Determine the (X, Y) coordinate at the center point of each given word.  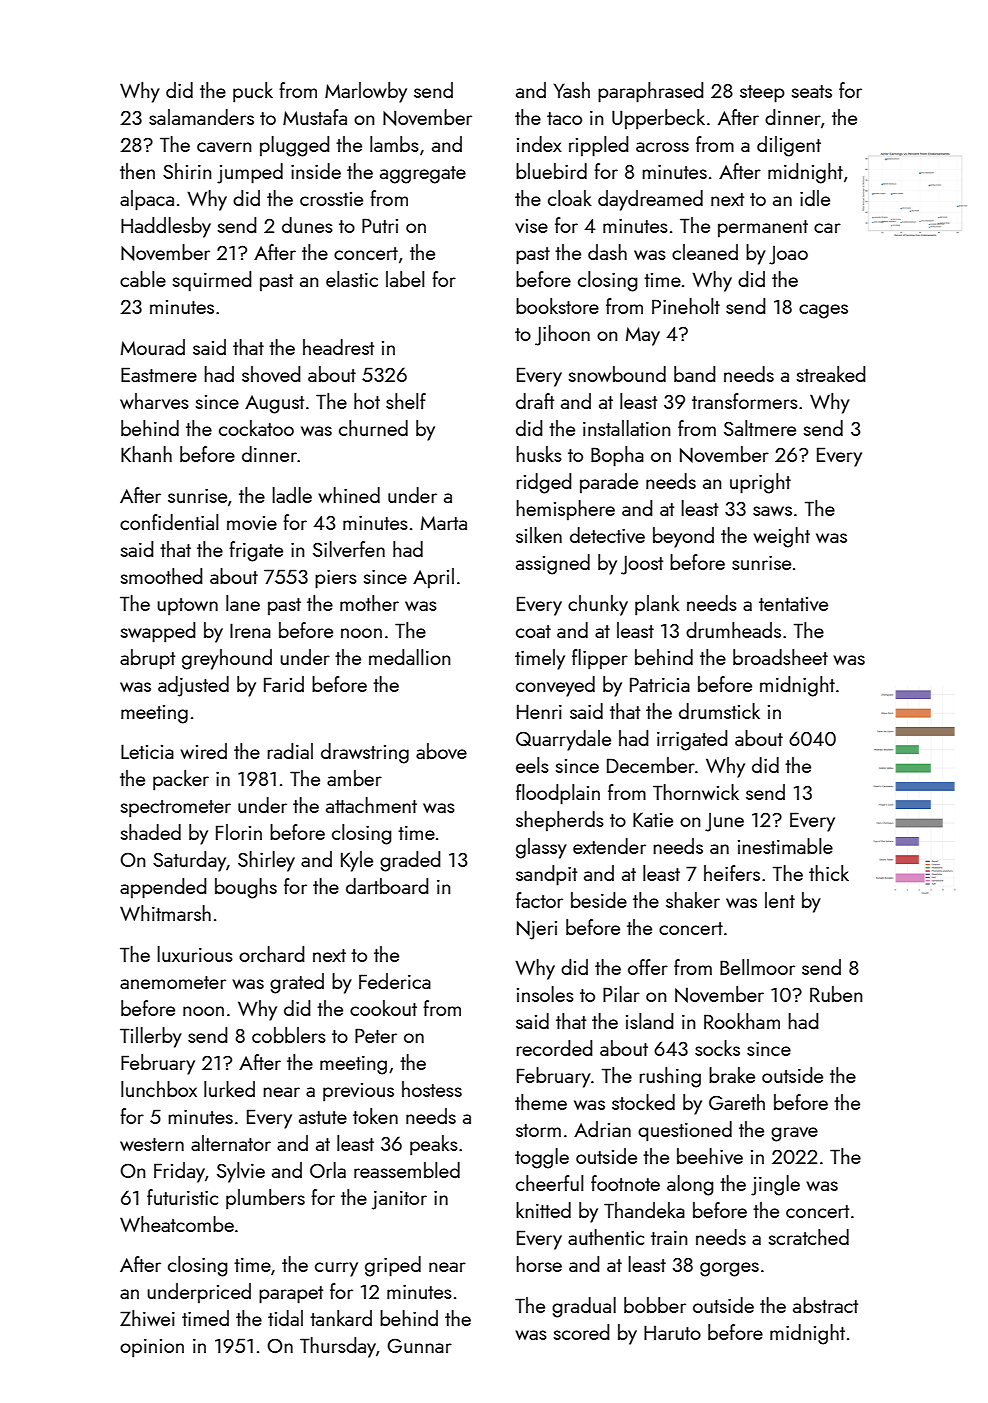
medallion (409, 657)
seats (812, 91)
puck (253, 92)
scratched (809, 1237)
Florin (239, 832)
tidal (285, 1318)
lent (780, 900)
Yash (572, 90)
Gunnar (419, 1345)
